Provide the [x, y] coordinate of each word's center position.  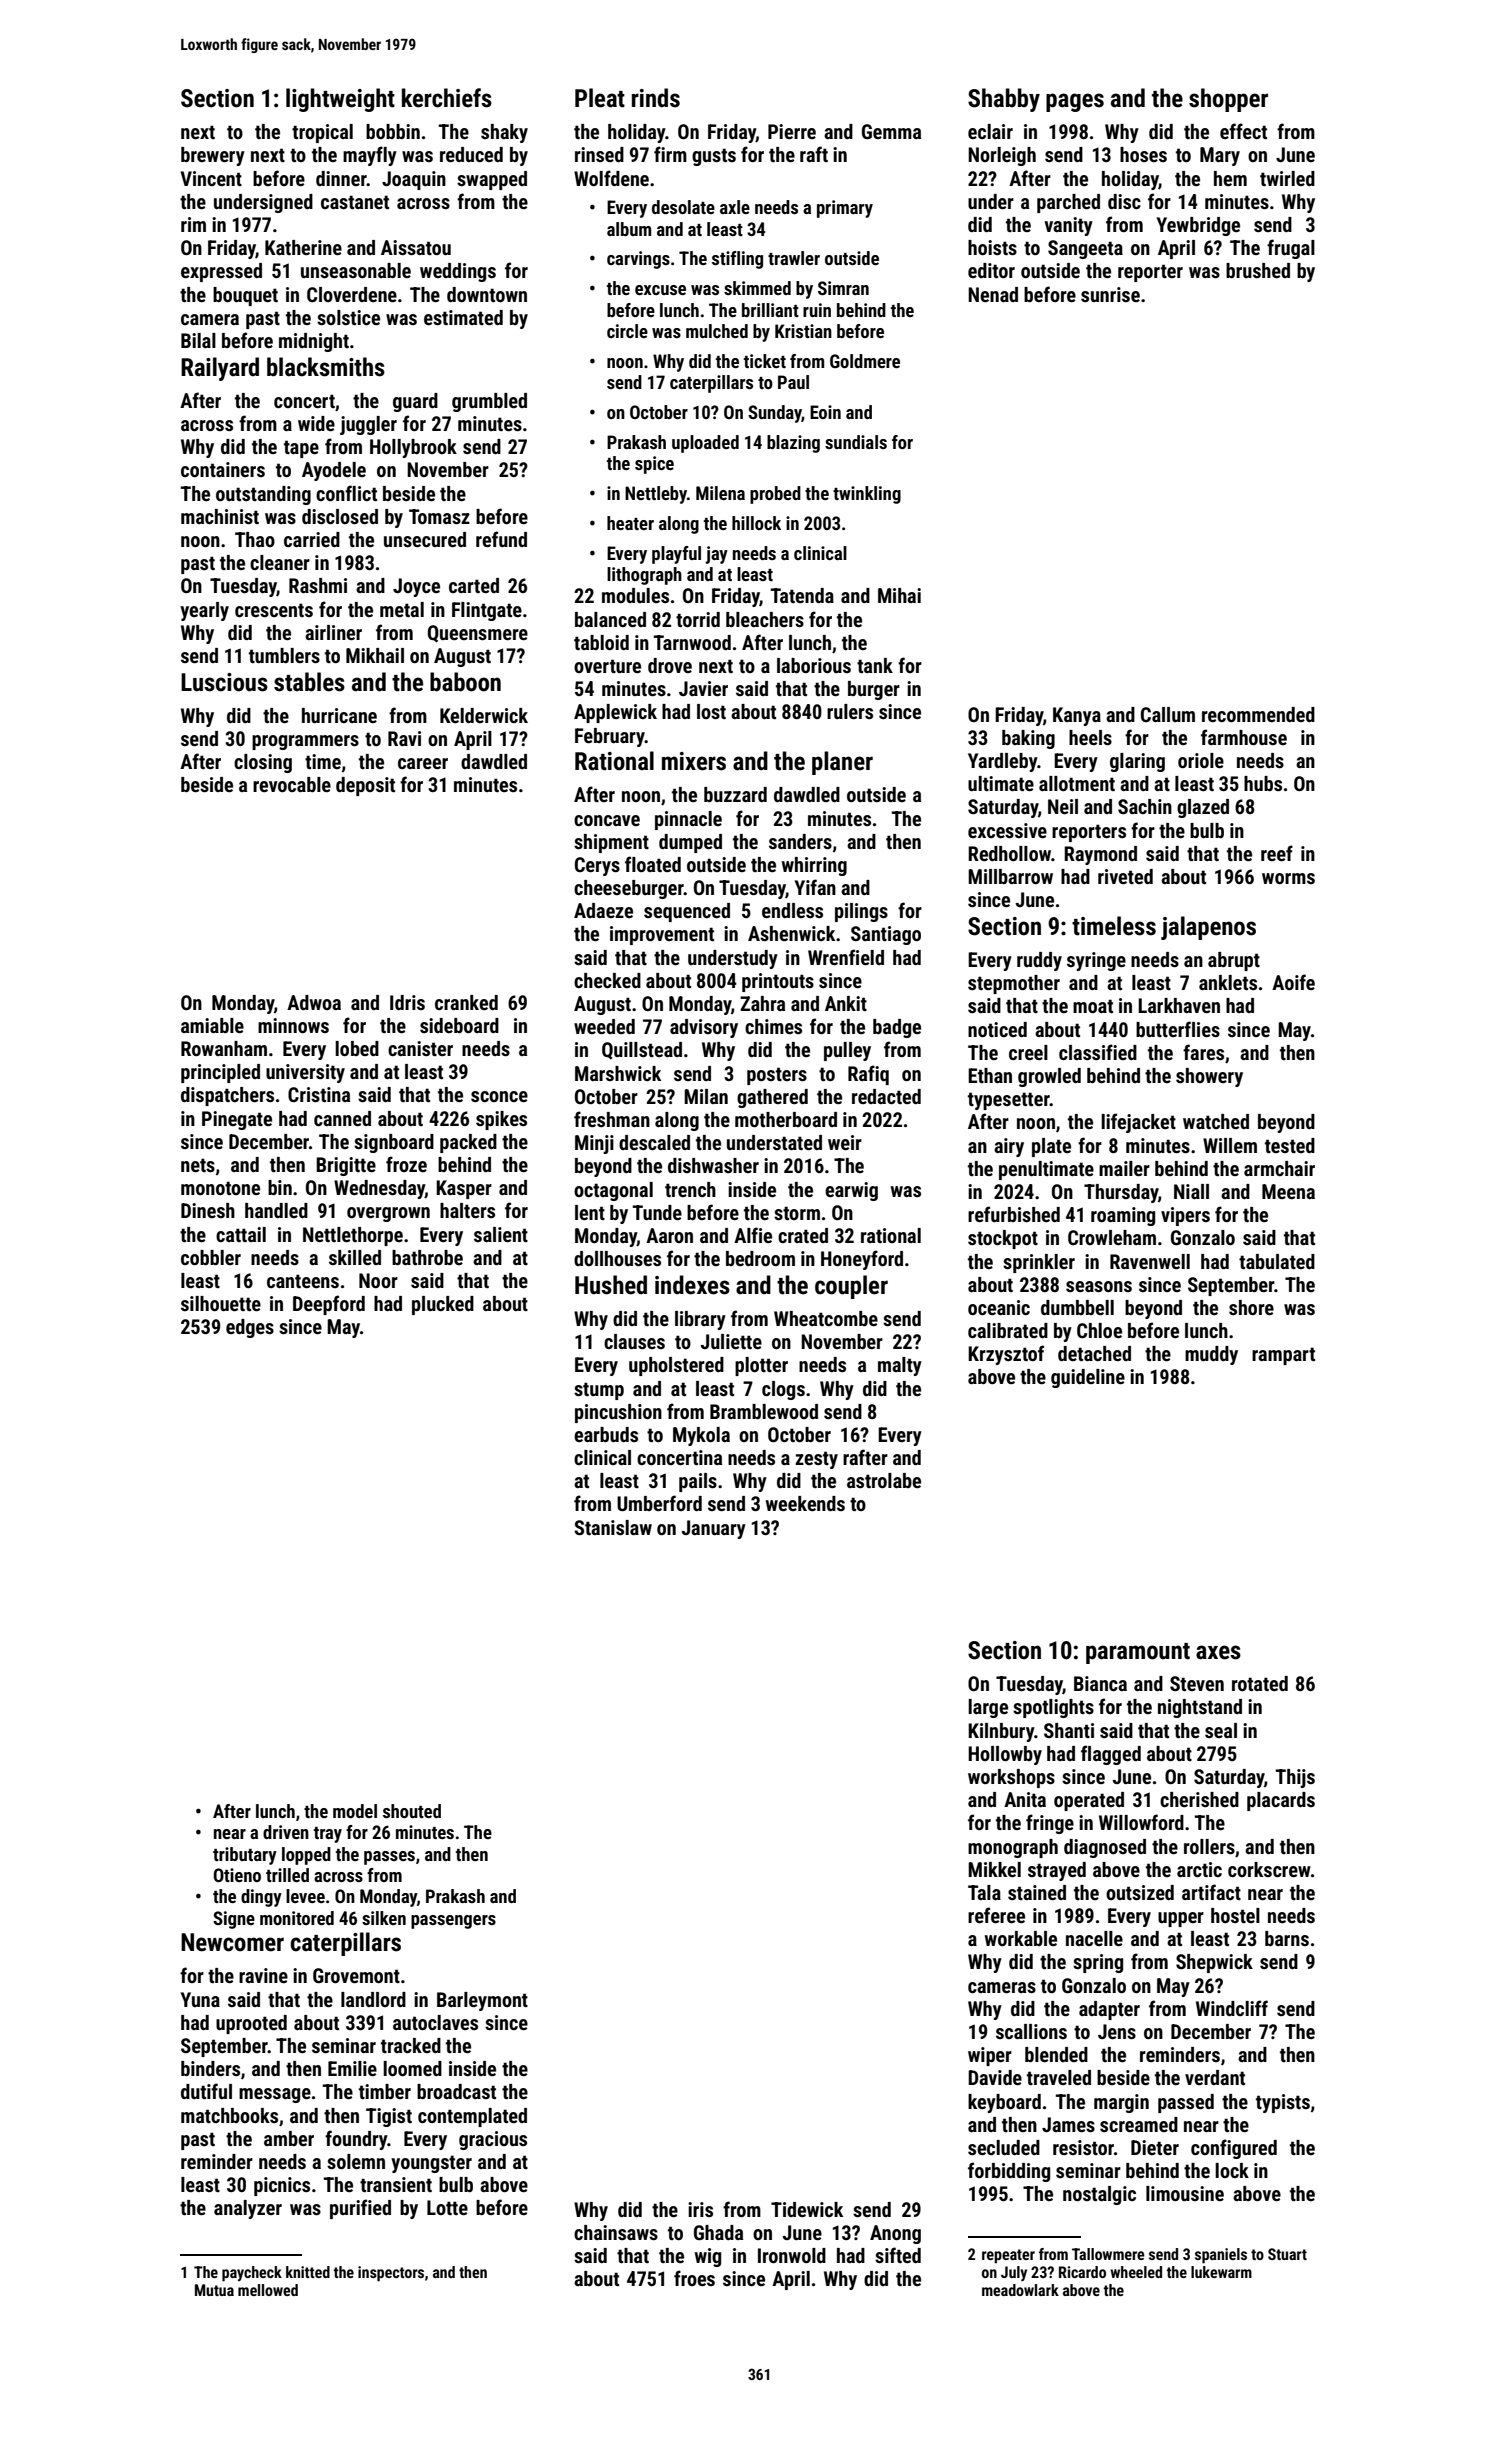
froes [694, 2278]
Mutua [214, 2290]
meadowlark [1020, 2290]
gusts [714, 157]
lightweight [340, 100]
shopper [1228, 100]
